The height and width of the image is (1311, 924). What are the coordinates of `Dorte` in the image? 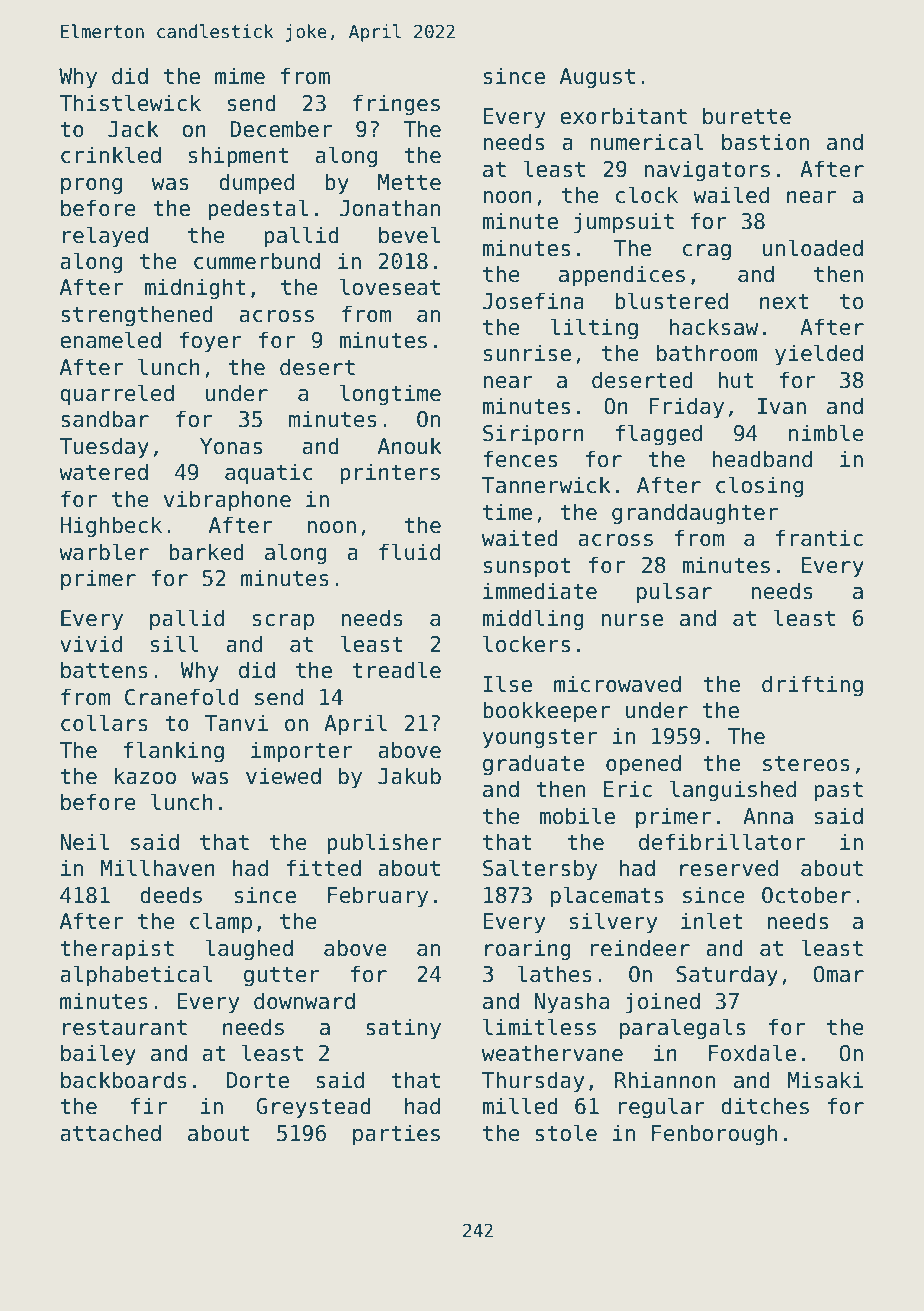 It's located at (258, 1080).
